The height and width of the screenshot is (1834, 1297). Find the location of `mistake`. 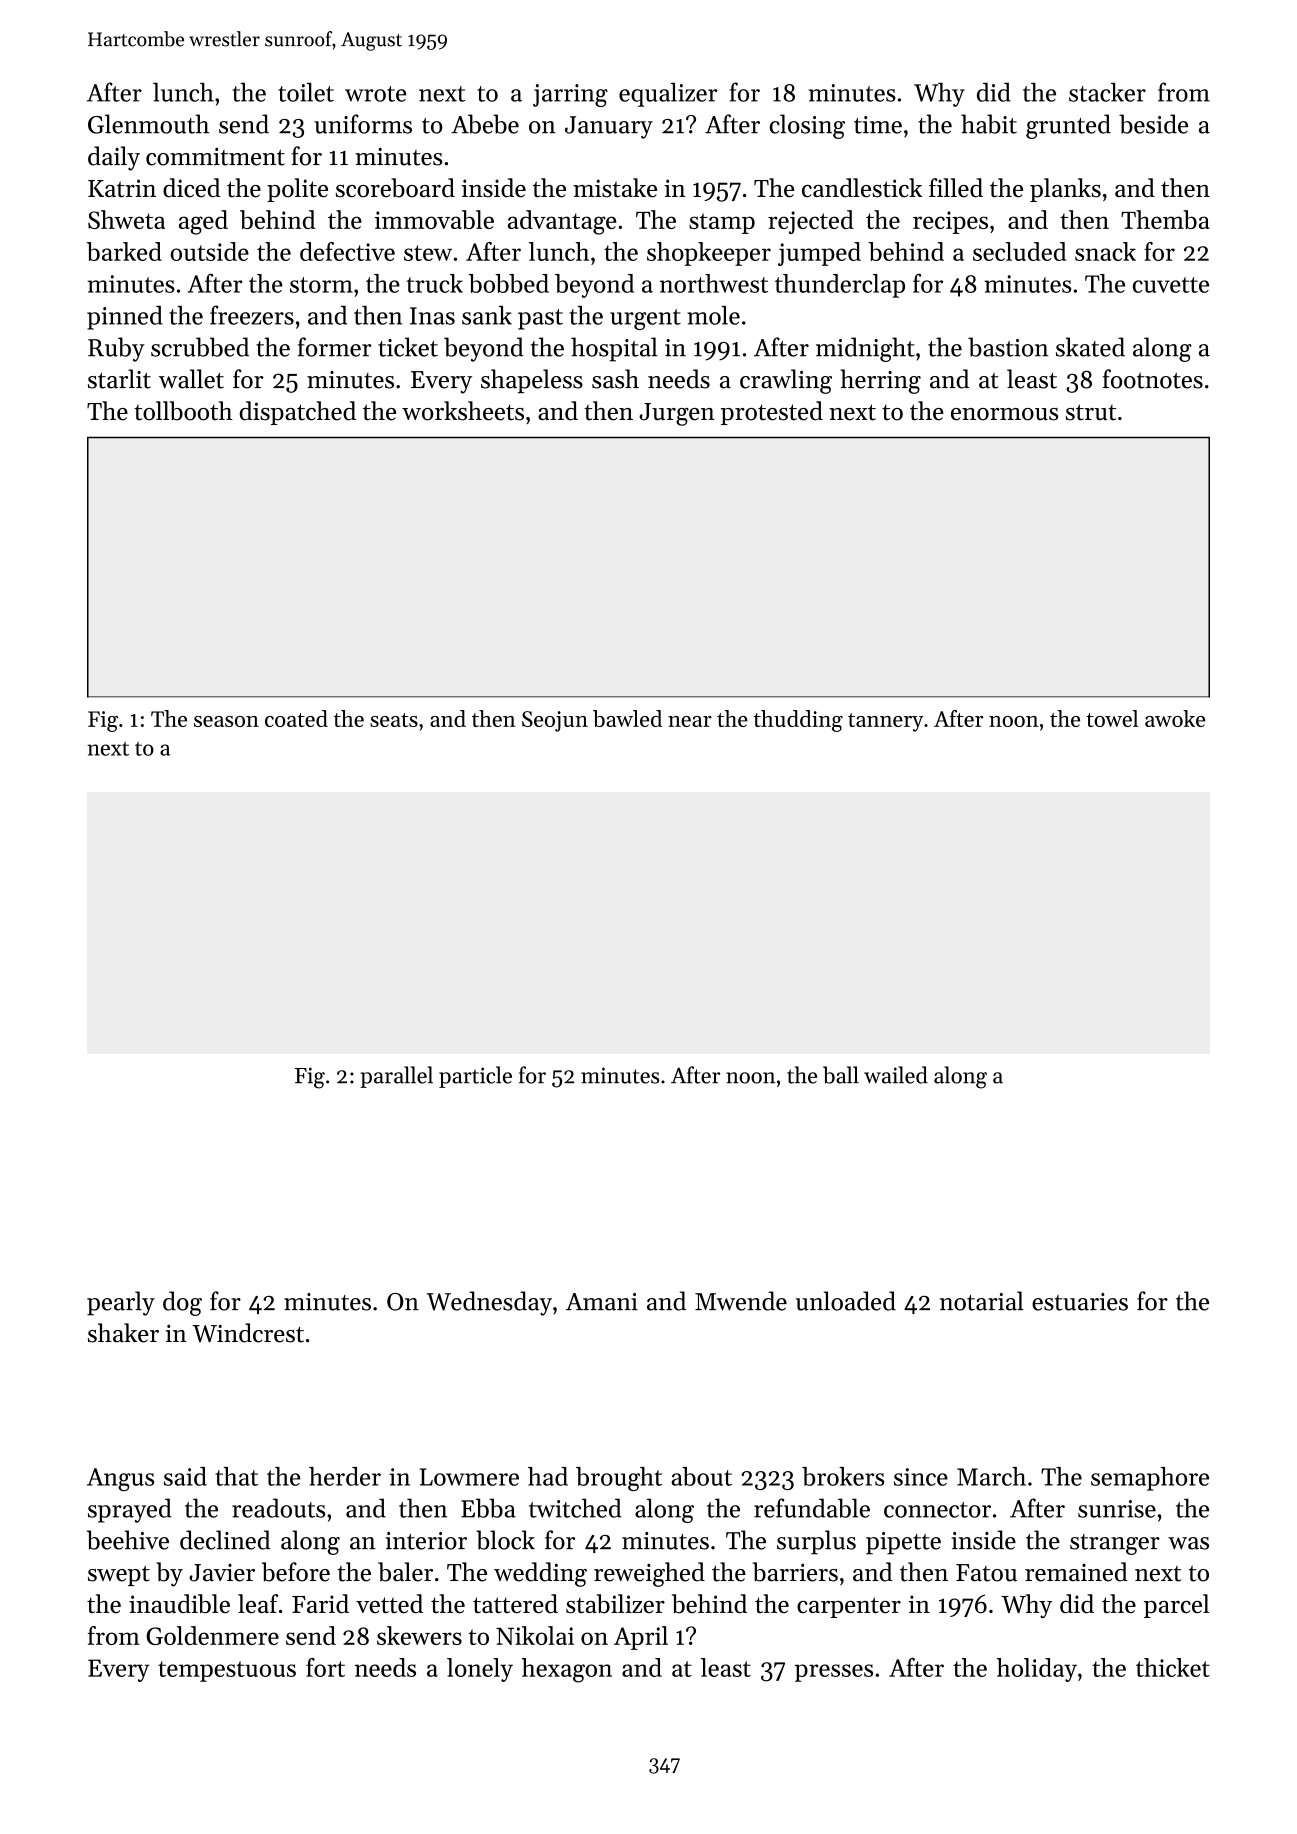

mistake is located at coordinates (615, 188).
